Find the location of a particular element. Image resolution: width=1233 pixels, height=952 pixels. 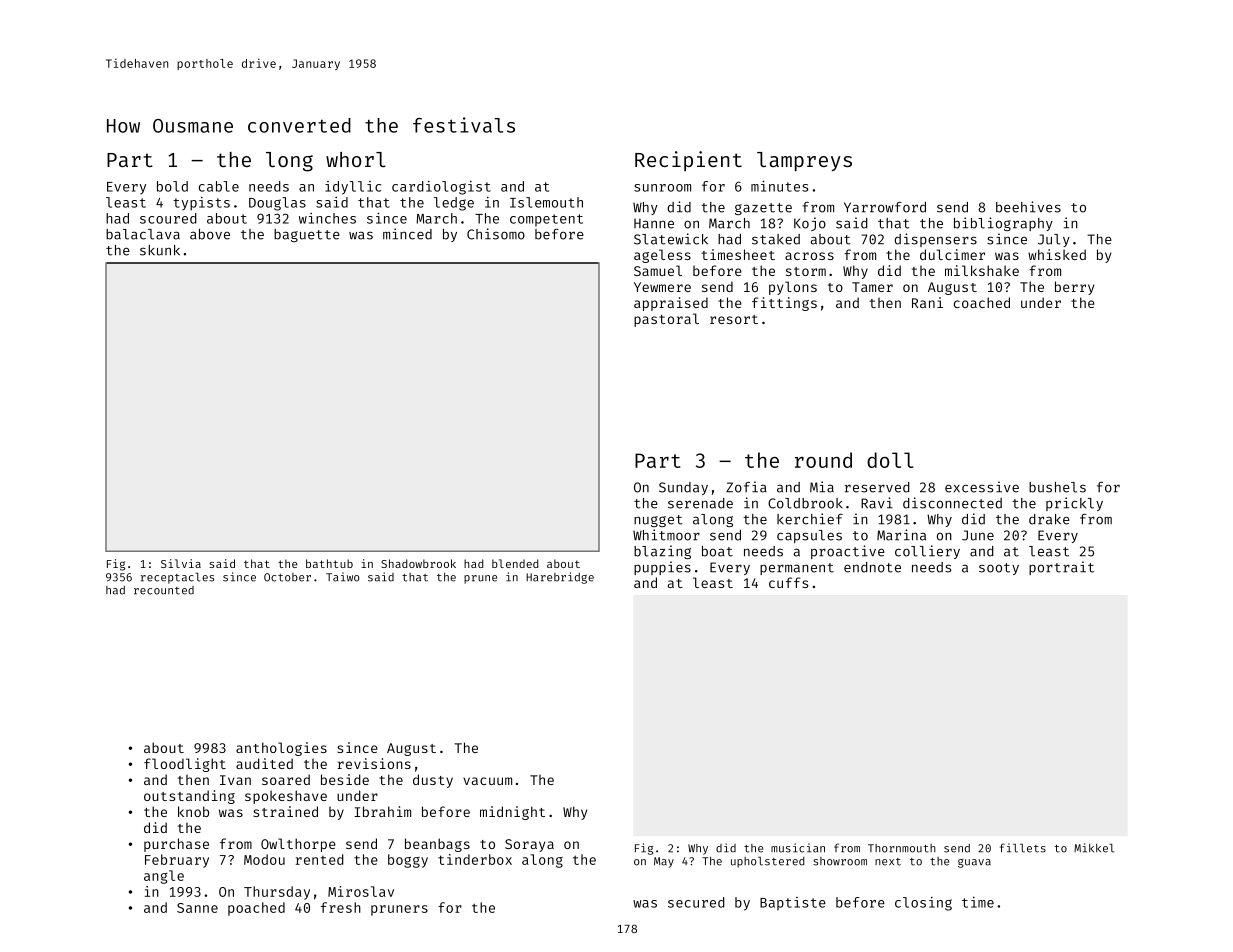

soared is located at coordinates (286, 779).
